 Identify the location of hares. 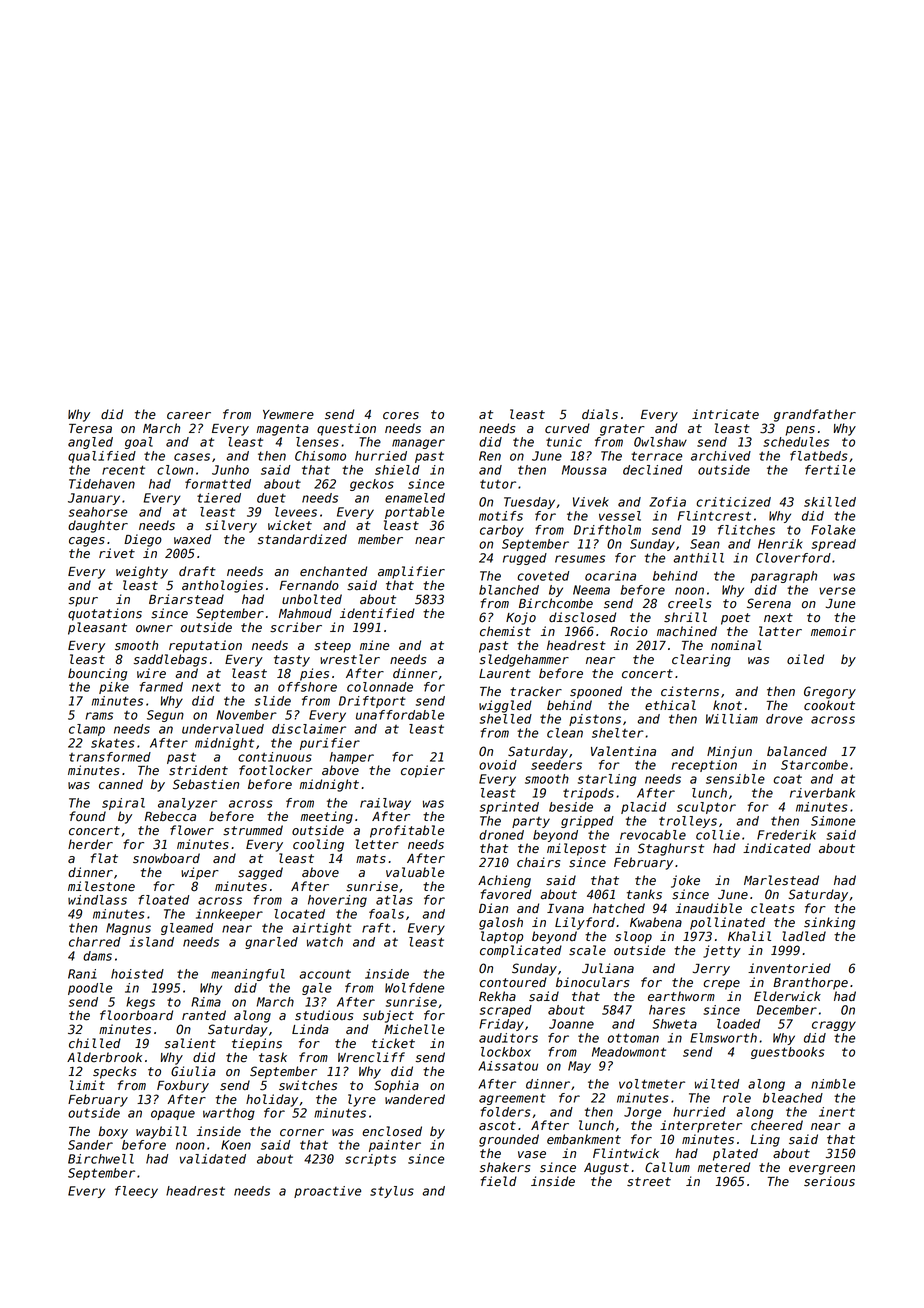
(667, 1010).
